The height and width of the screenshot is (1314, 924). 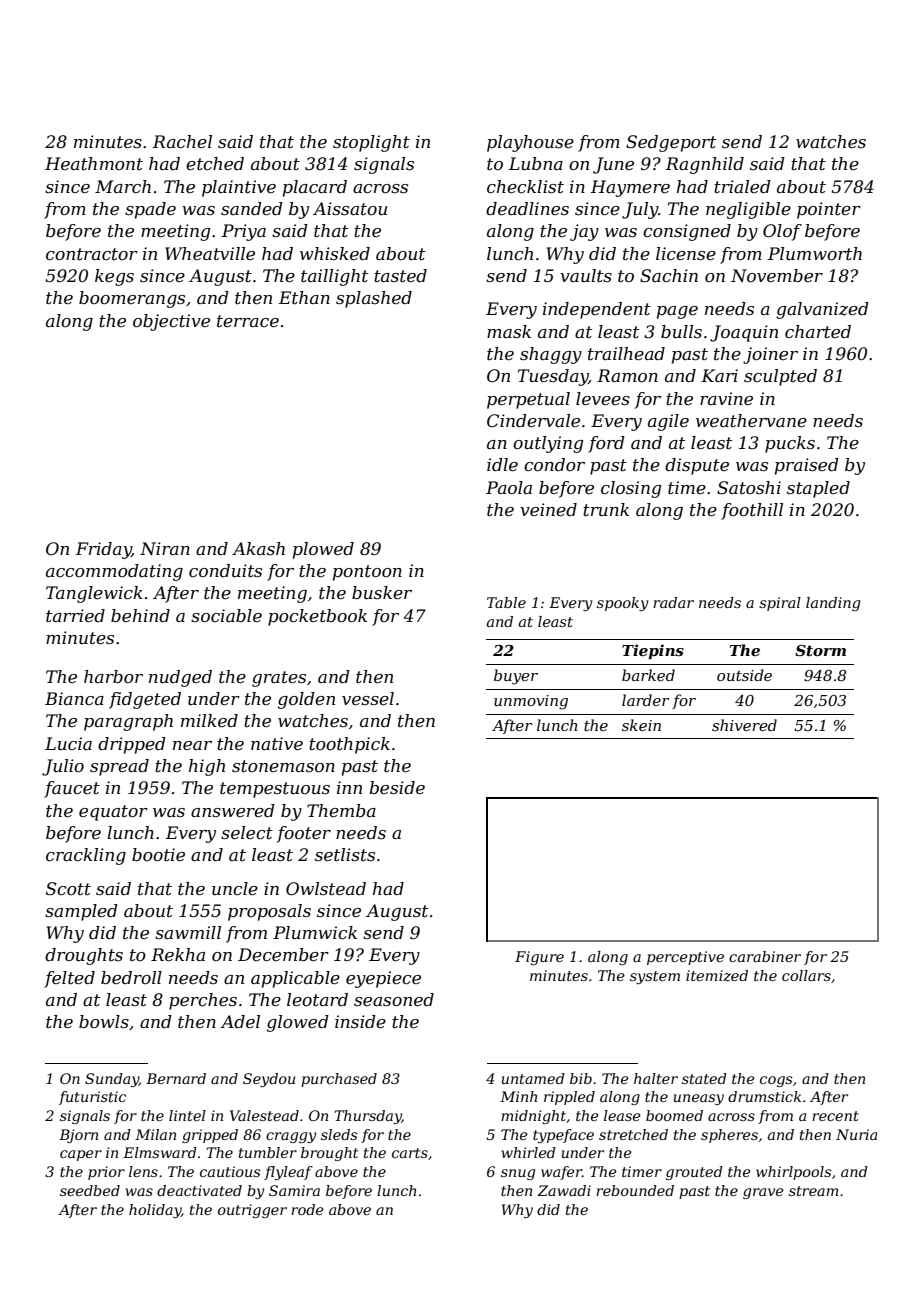 What do you see at coordinates (199, 1190) in the screenshot?
I see `deactivated` at bounding box center [199, 1190].
